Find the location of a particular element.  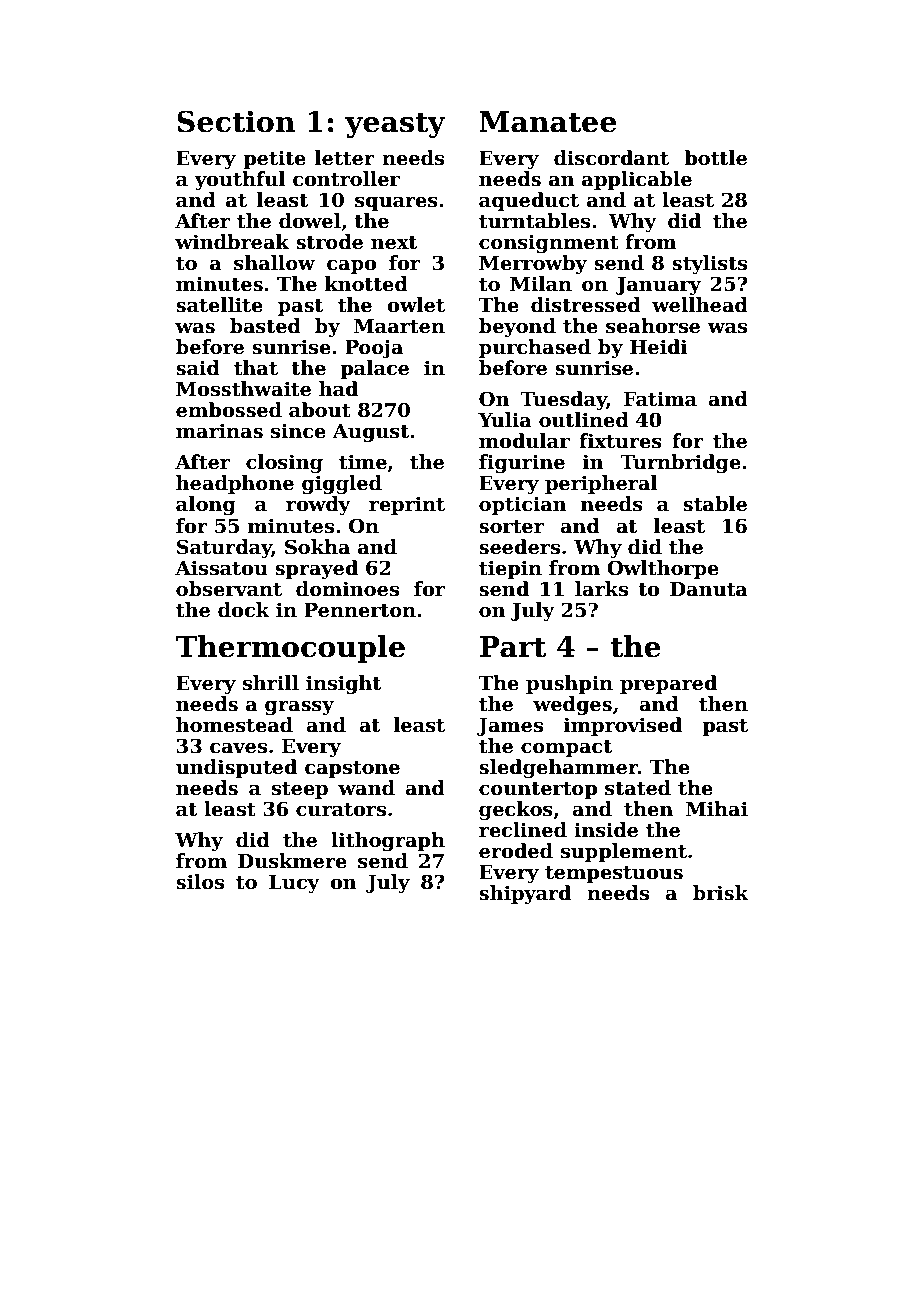

sorter is located at coordinates (511, 527).
